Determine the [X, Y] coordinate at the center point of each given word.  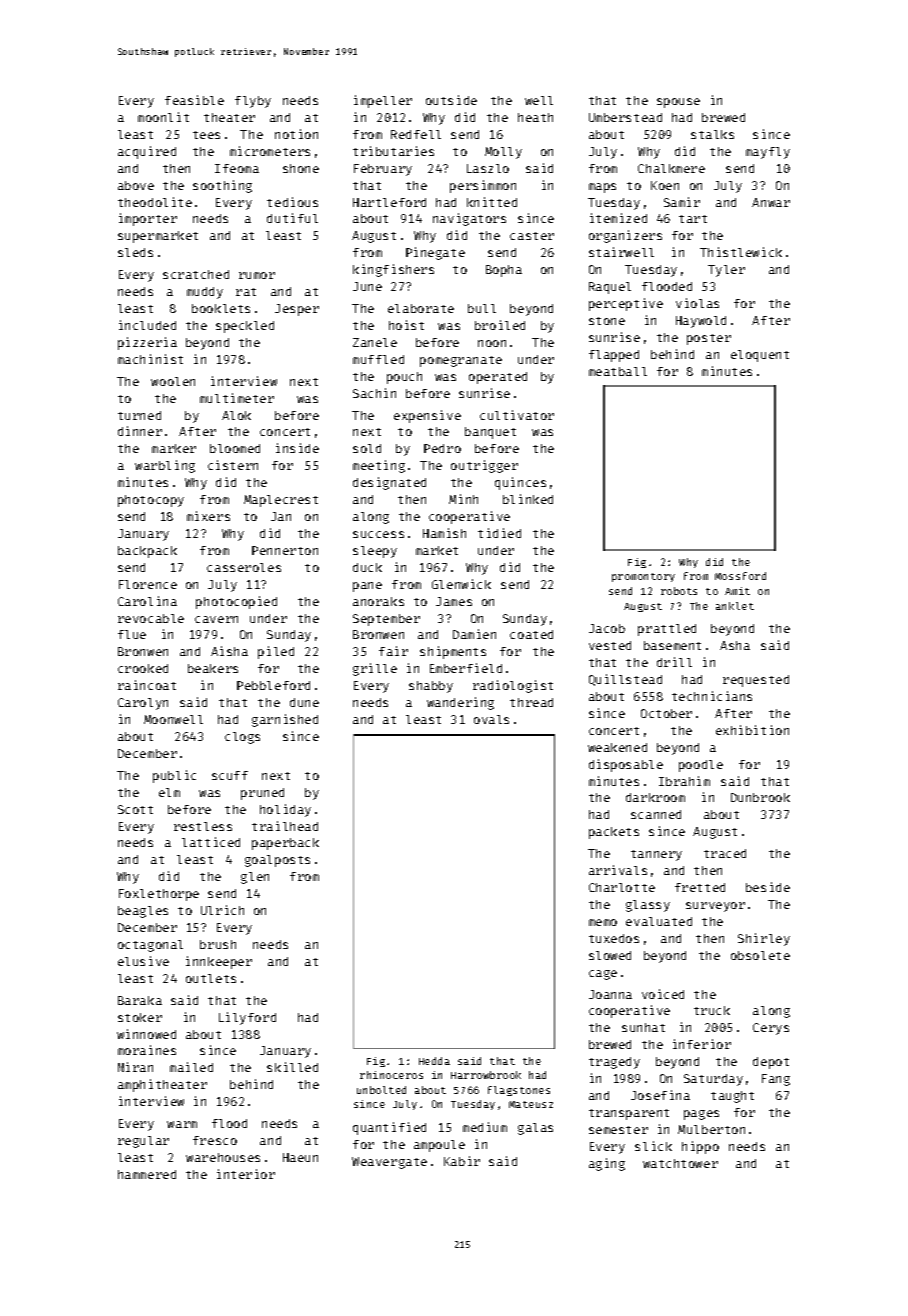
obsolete [760, 955]
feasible [194, 100]
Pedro [442, 448]
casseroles [244, 567]
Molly [503, 153]
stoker [140, 1017]
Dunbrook [760, 797]
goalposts [277, 861]
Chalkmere [671, 168]
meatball [618, 371]
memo [603, 922]
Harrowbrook [486, 1075]
